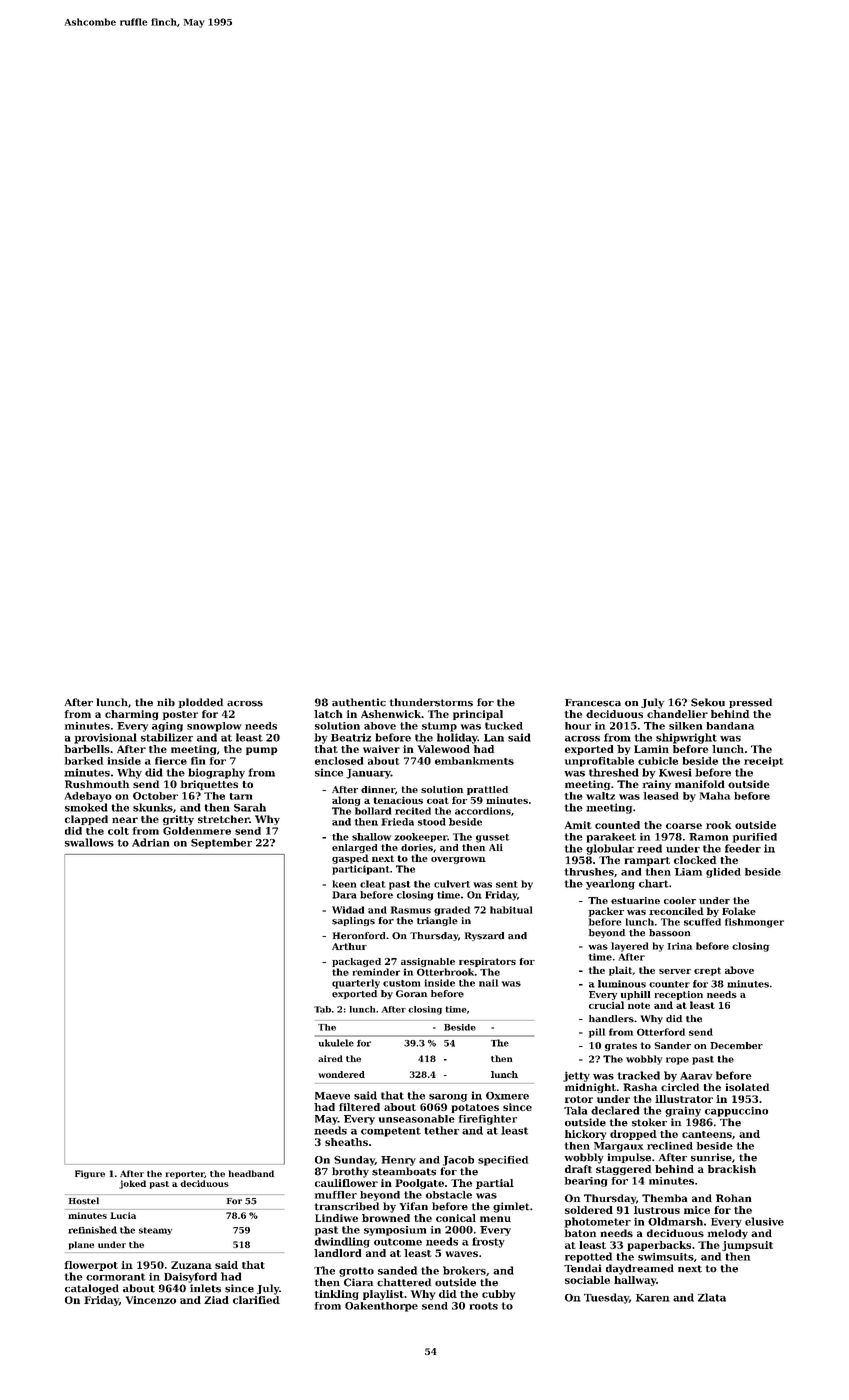 The image size is (849, 1400). What do you see at coordinates (764, 762) in the document?
I see `receipt` at bounding box center [764, 762].
